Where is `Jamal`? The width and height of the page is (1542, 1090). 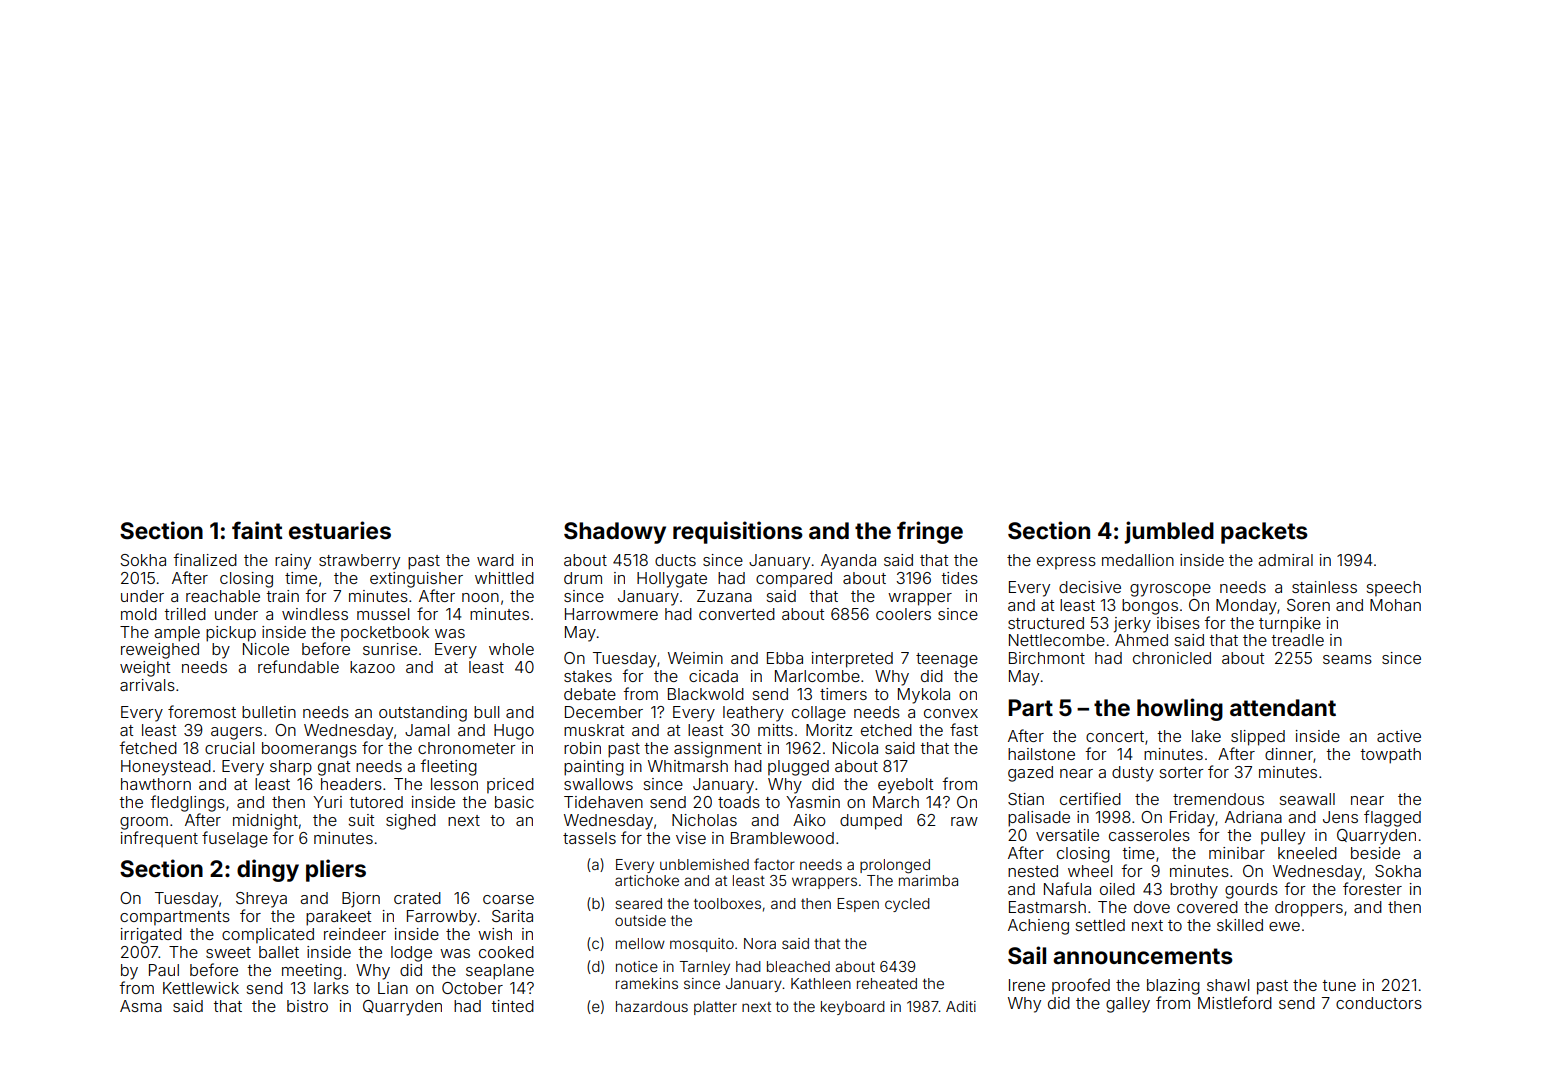
Jamal is located at coordinates (427, 730).
